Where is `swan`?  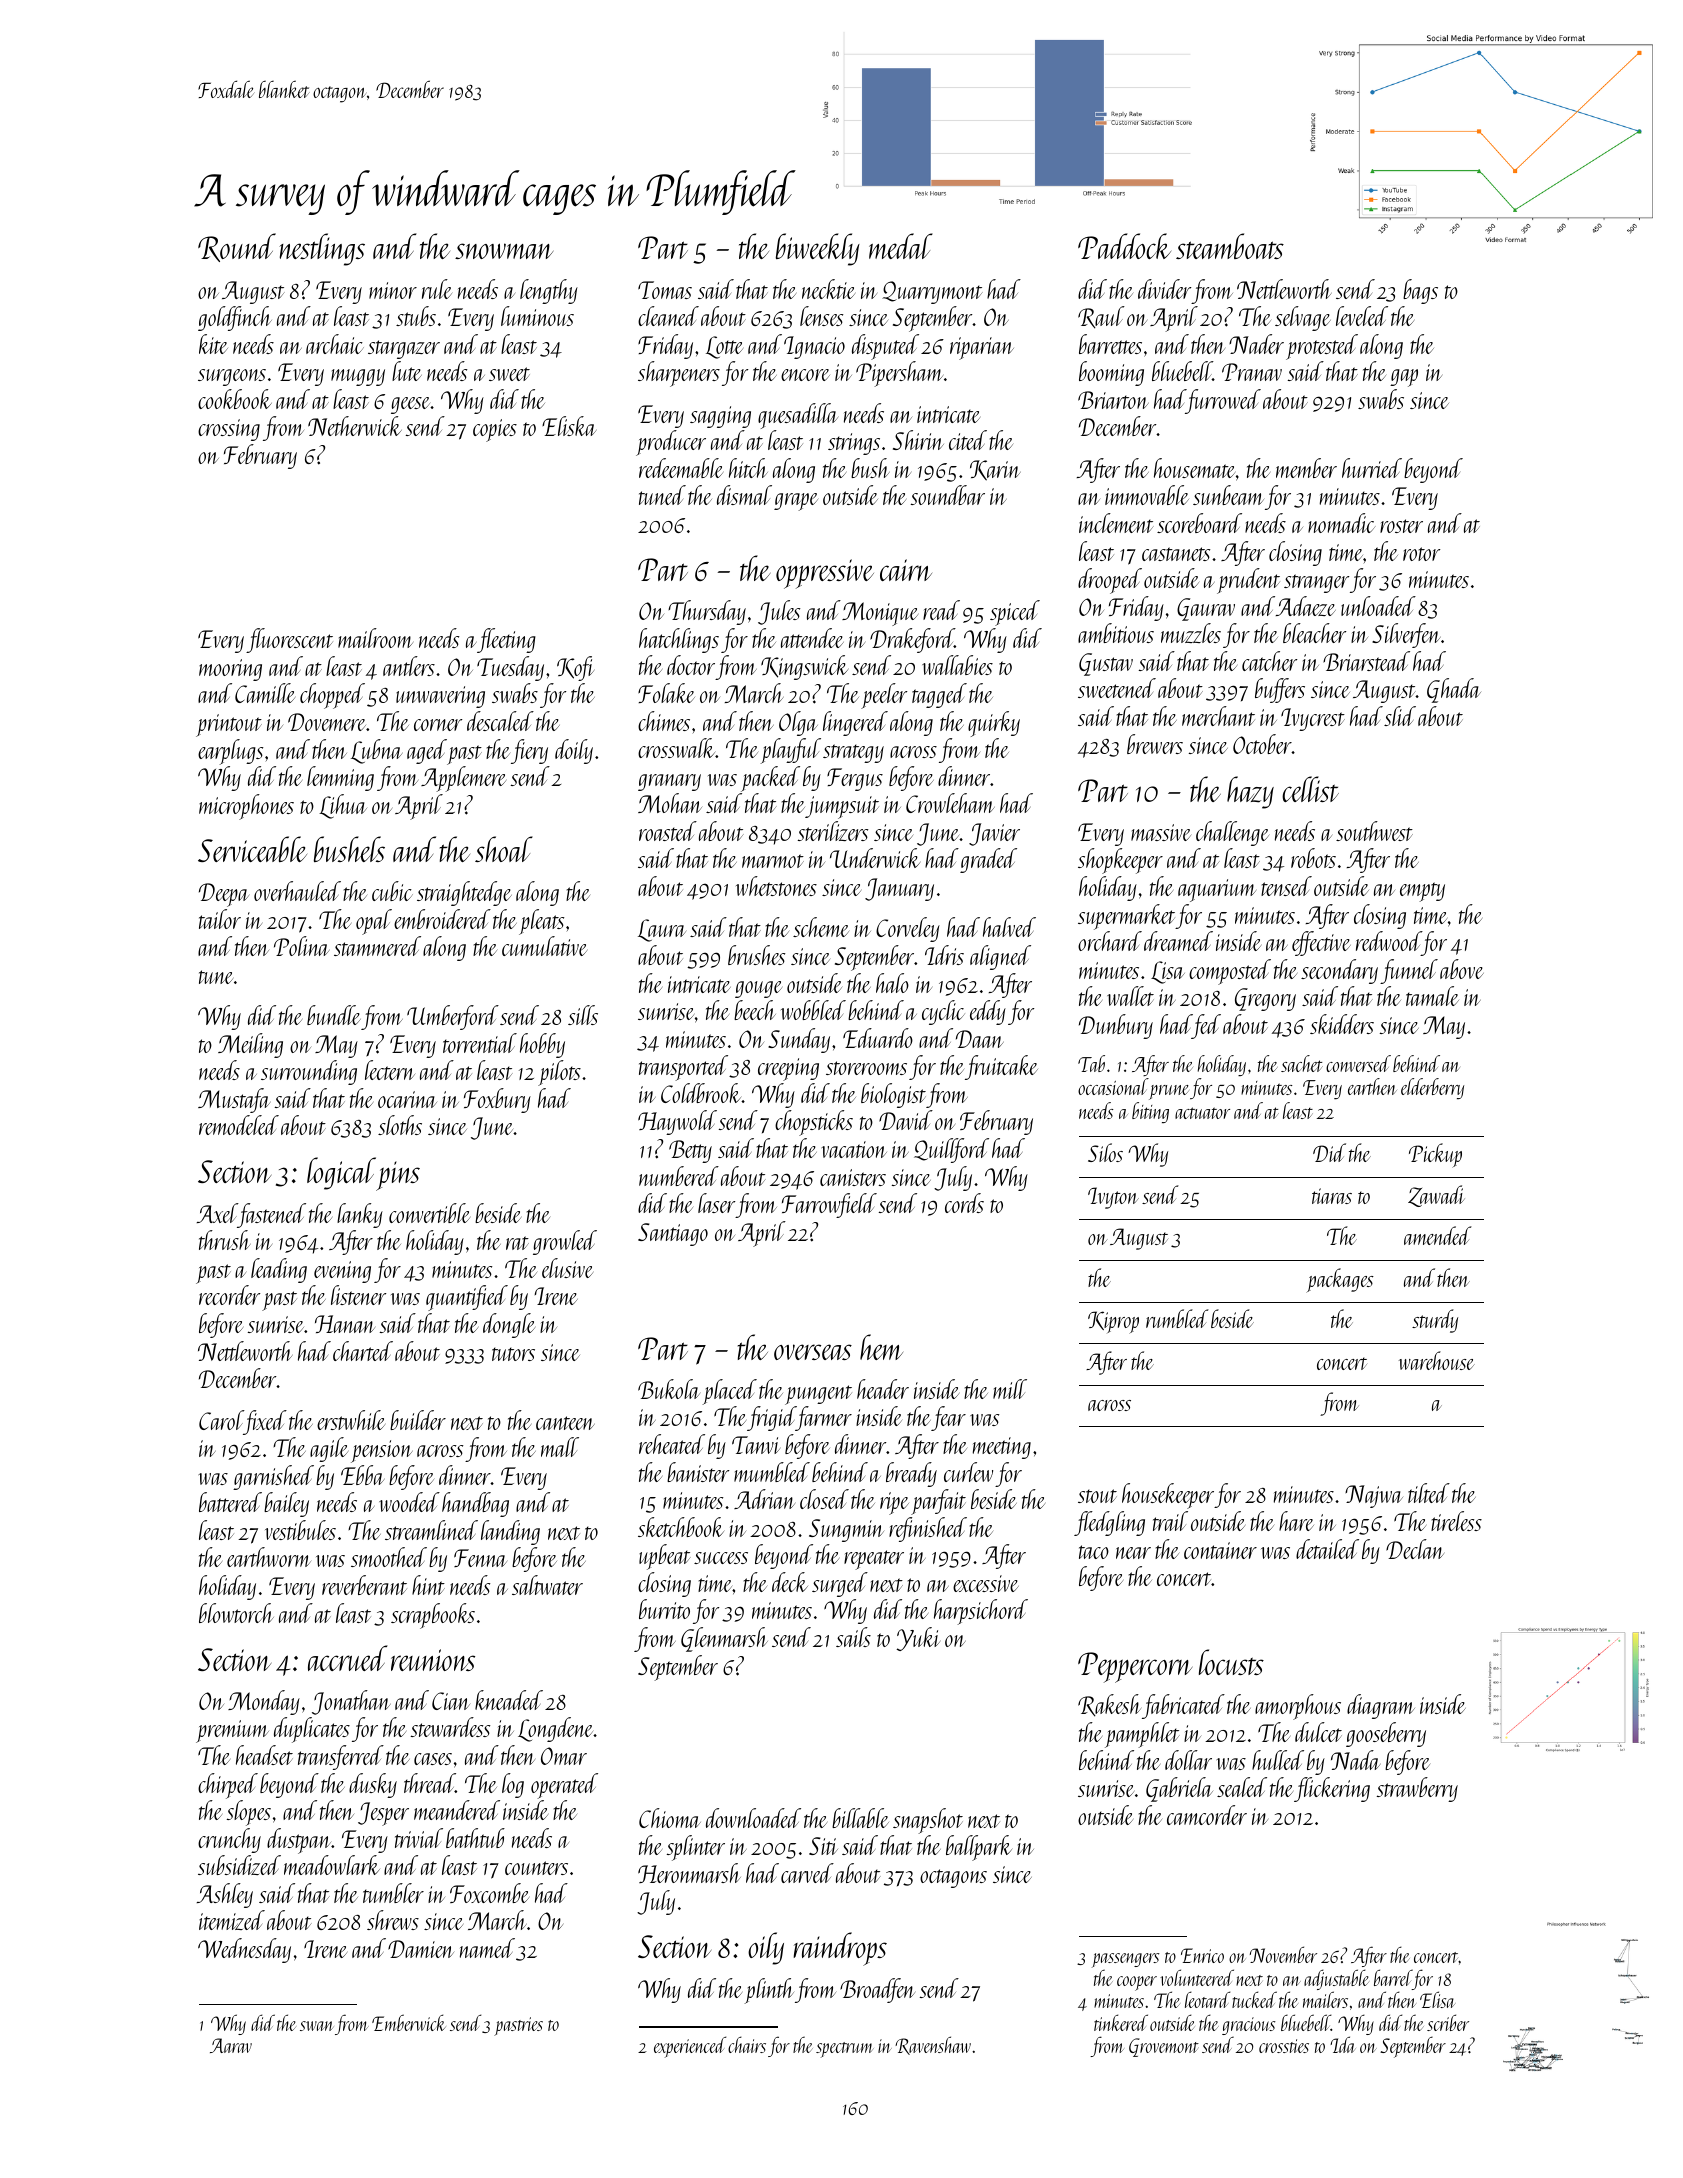
swan is located at coordinates (316, 2026).
